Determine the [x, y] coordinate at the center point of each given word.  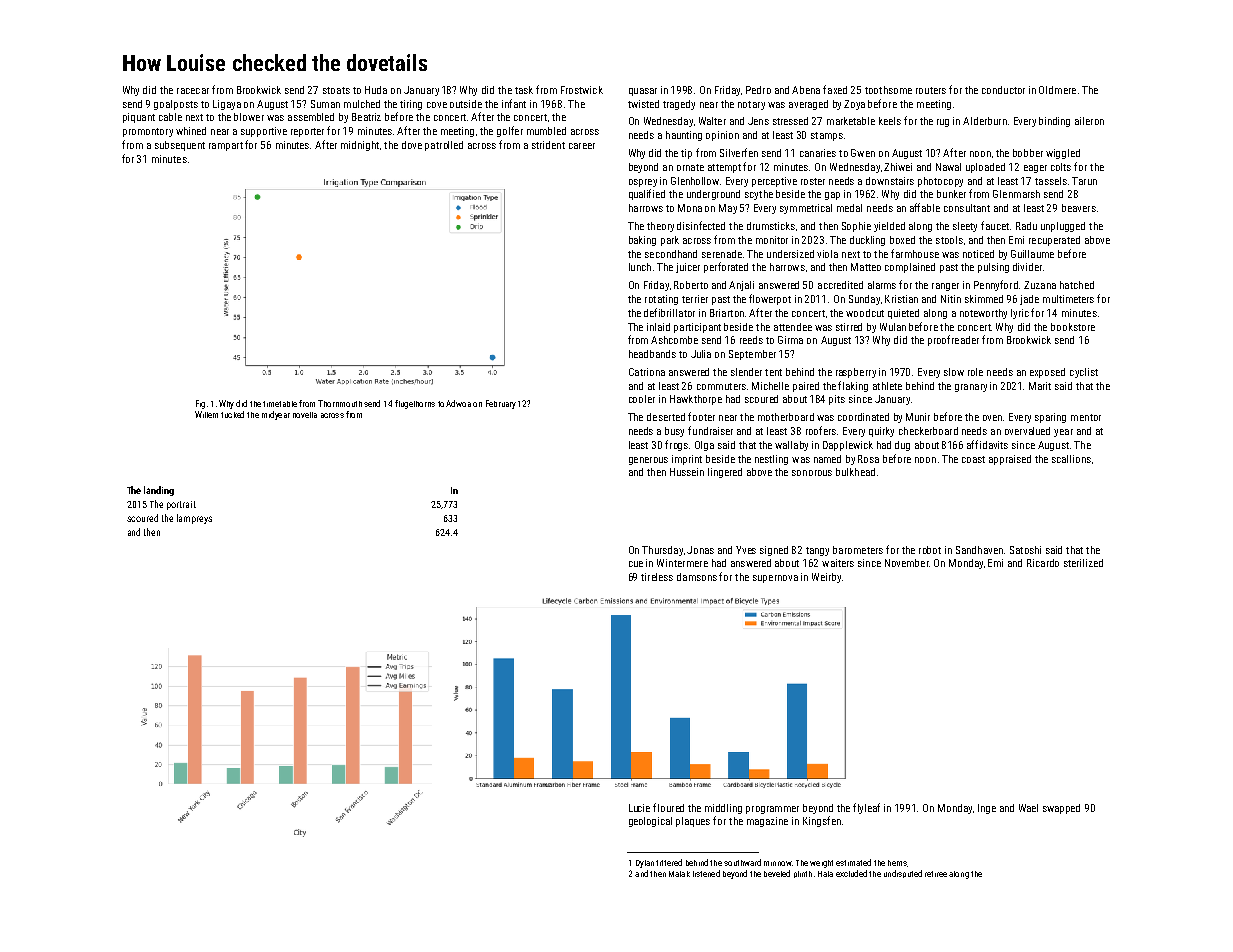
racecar [193, 91]
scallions [1071, 459]
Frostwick [582, 90]
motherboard [786, 417]
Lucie [639, 808]
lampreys [194, 519]
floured [668, 807]
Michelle [770, 386]
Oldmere [1057, 90]
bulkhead [855, 472]
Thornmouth [340, 403]
